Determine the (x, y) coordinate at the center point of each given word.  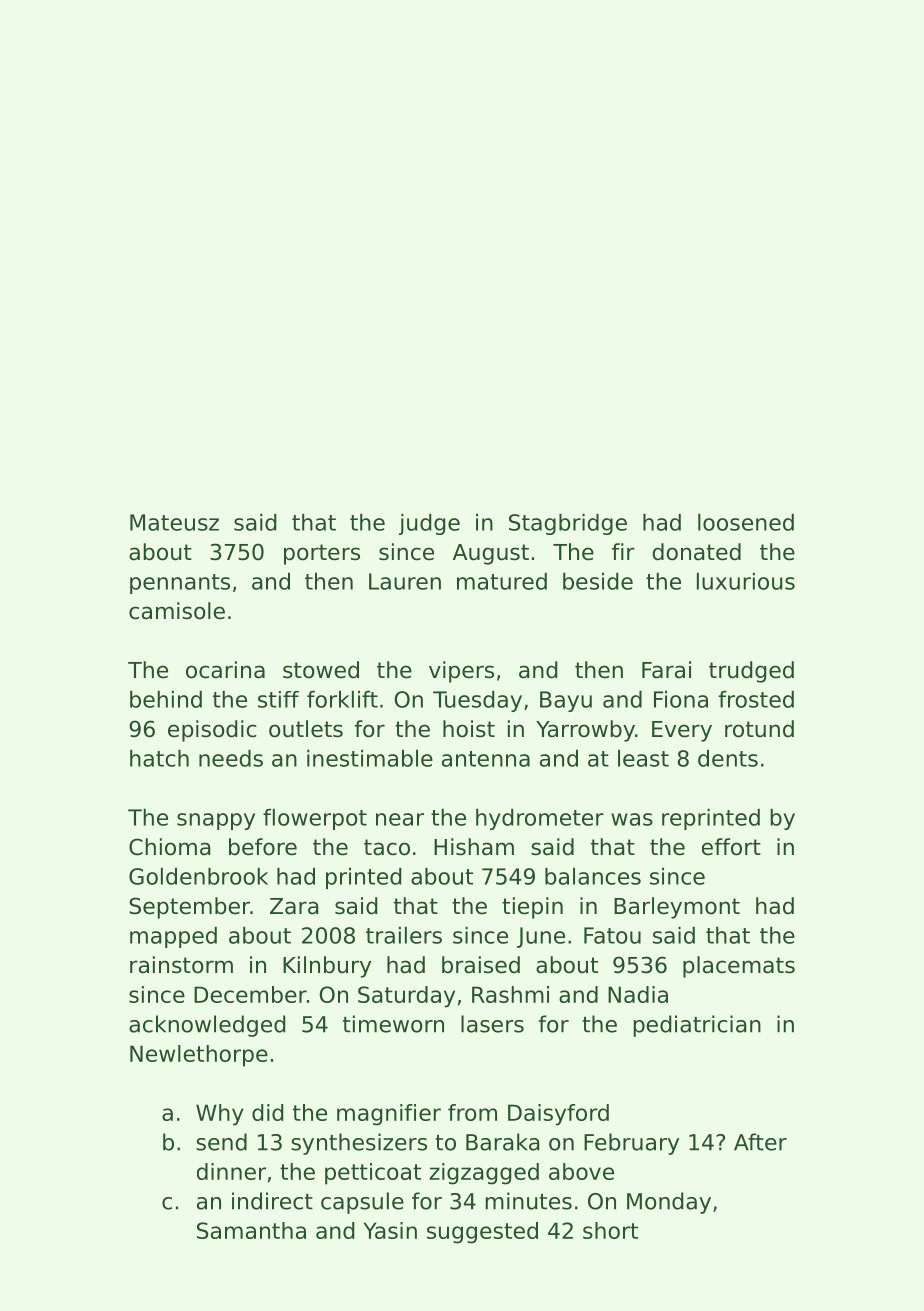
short (610, 1230)
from (472, 1112)
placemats (739, 967)
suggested (482, 1233)
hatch (159, 758)
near (400, 819)
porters (322, 554)
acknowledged (207, 1026)
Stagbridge (568, 524)
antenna (486, 759)
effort (731, 847)
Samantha (251, 1230)
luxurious (746, 581)
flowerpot (315, 819)
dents (728, 758)
